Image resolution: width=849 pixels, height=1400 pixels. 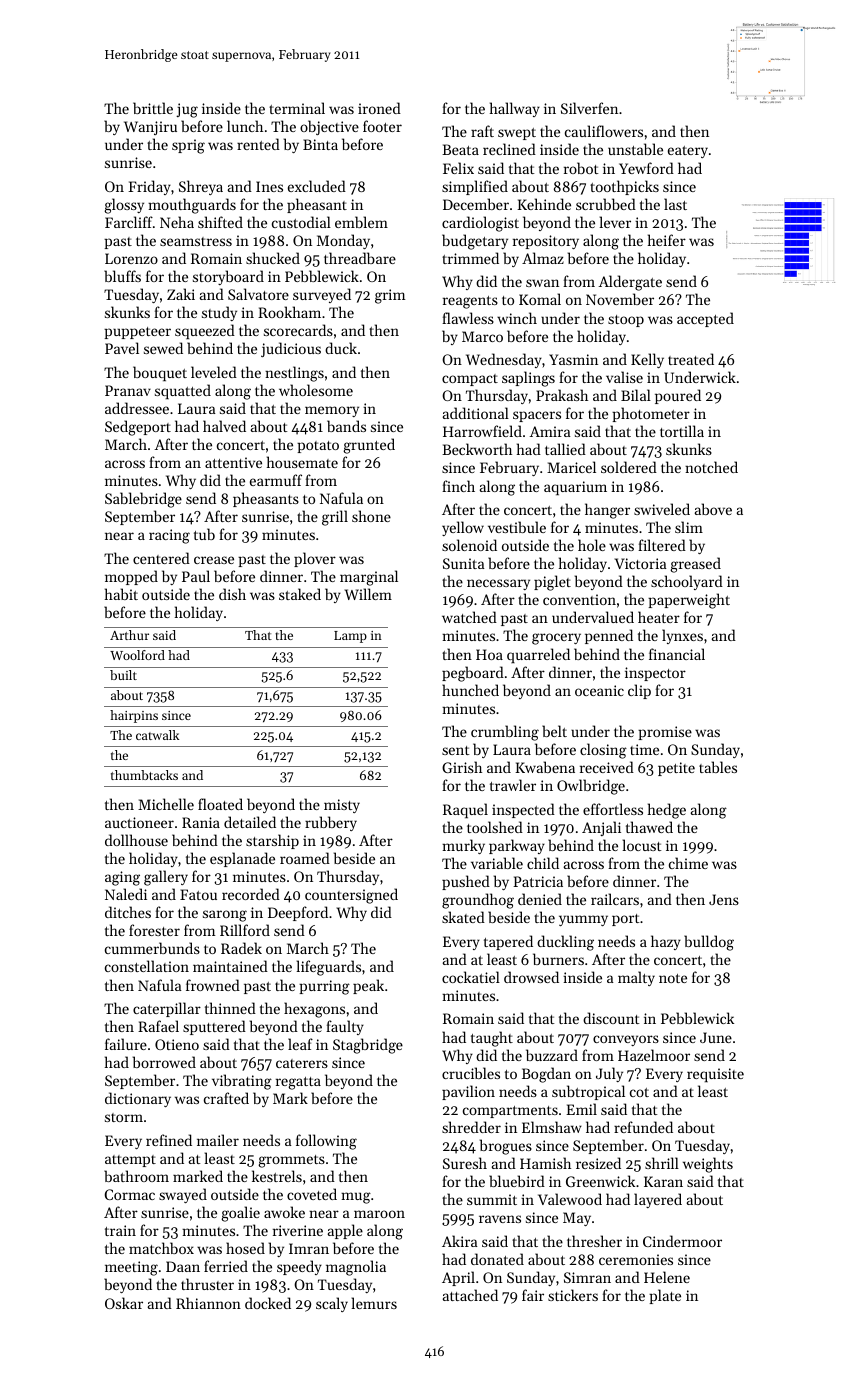 I want to click on docked, so click(x=268, y=1303).
